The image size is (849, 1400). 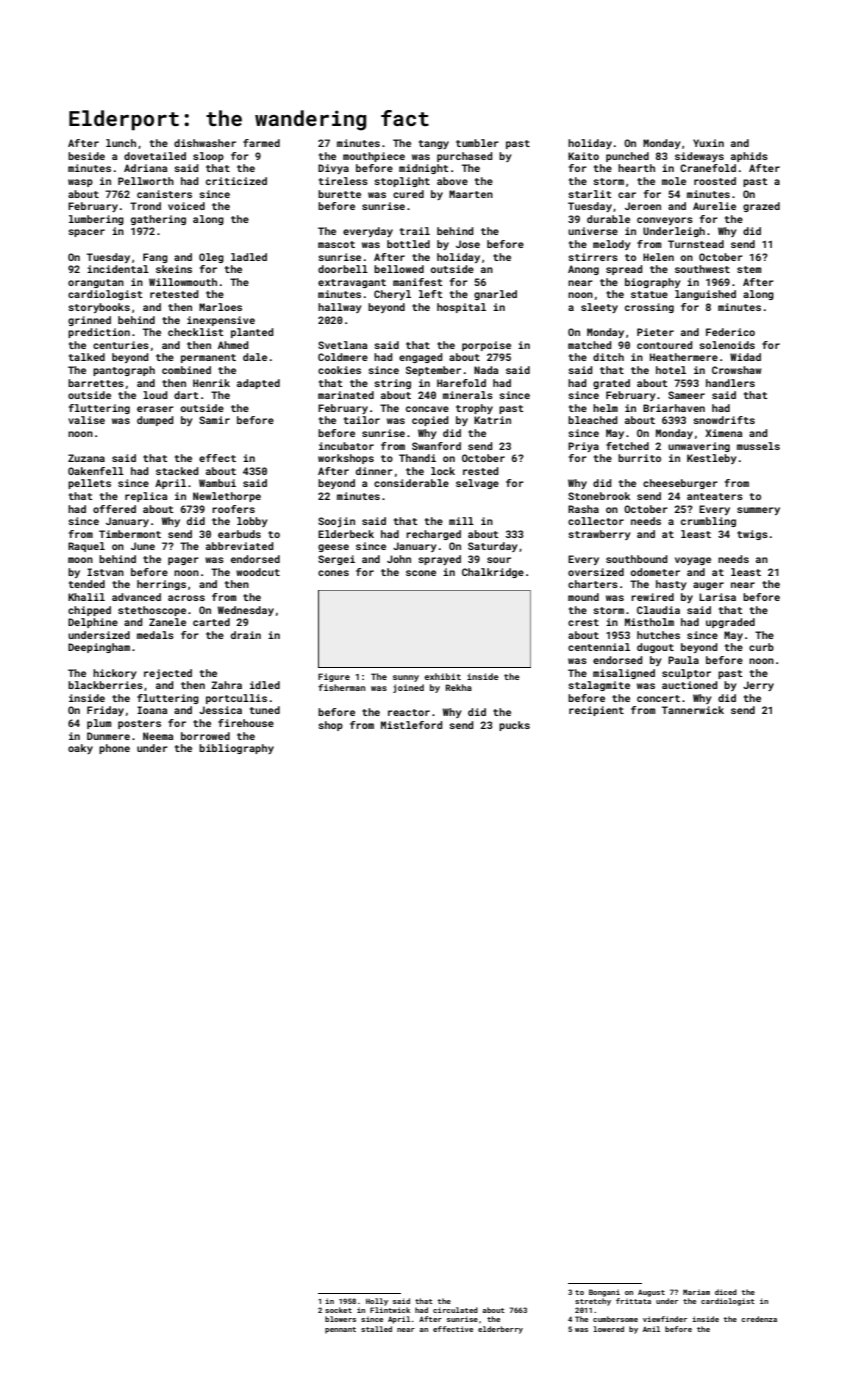 What do you see at coordinates (343, 181) in the document?
I see `tireless` at bounding box center [343, 181].
